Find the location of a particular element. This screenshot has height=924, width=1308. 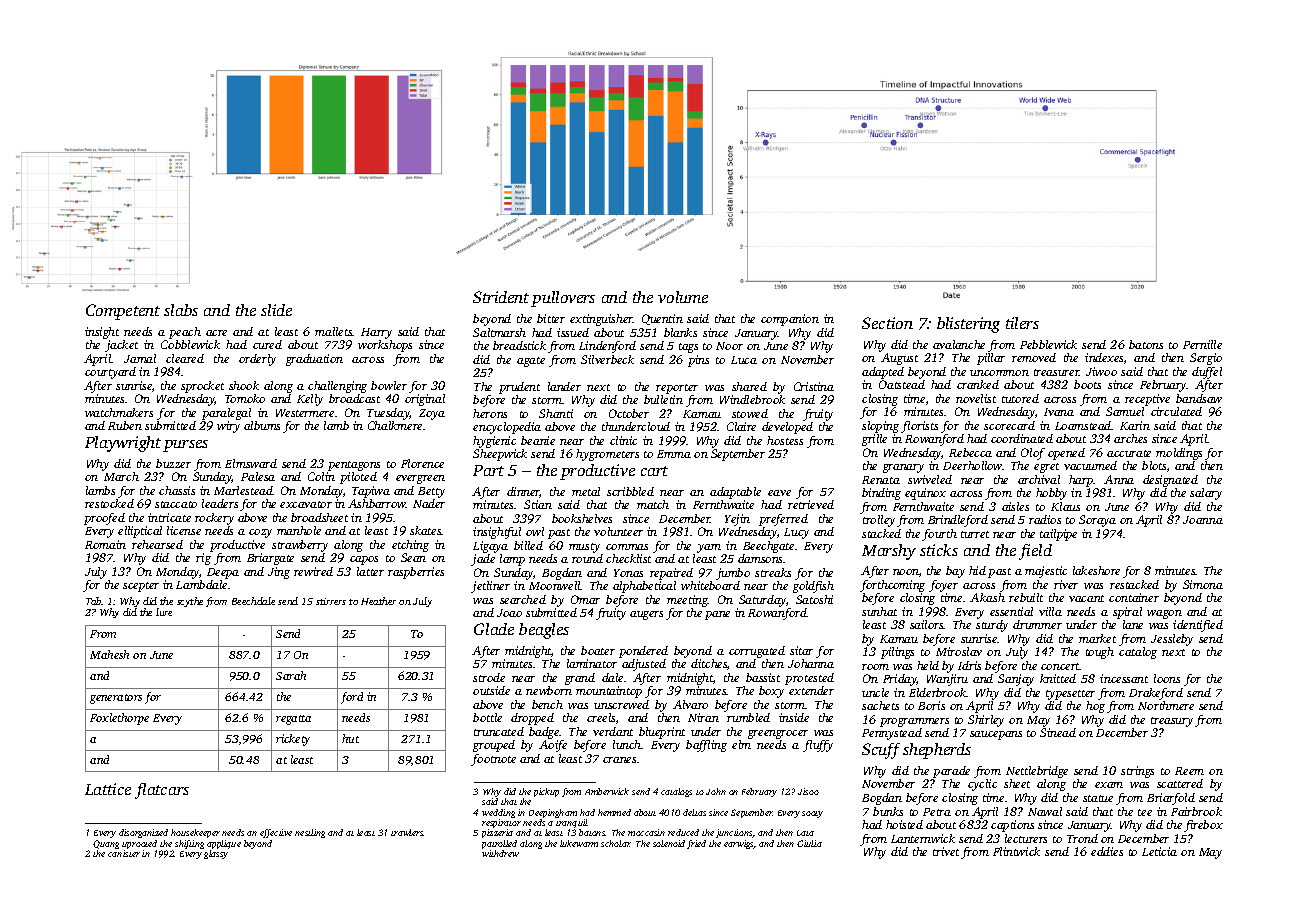

firebox is located at coordinates (1203, 826).
